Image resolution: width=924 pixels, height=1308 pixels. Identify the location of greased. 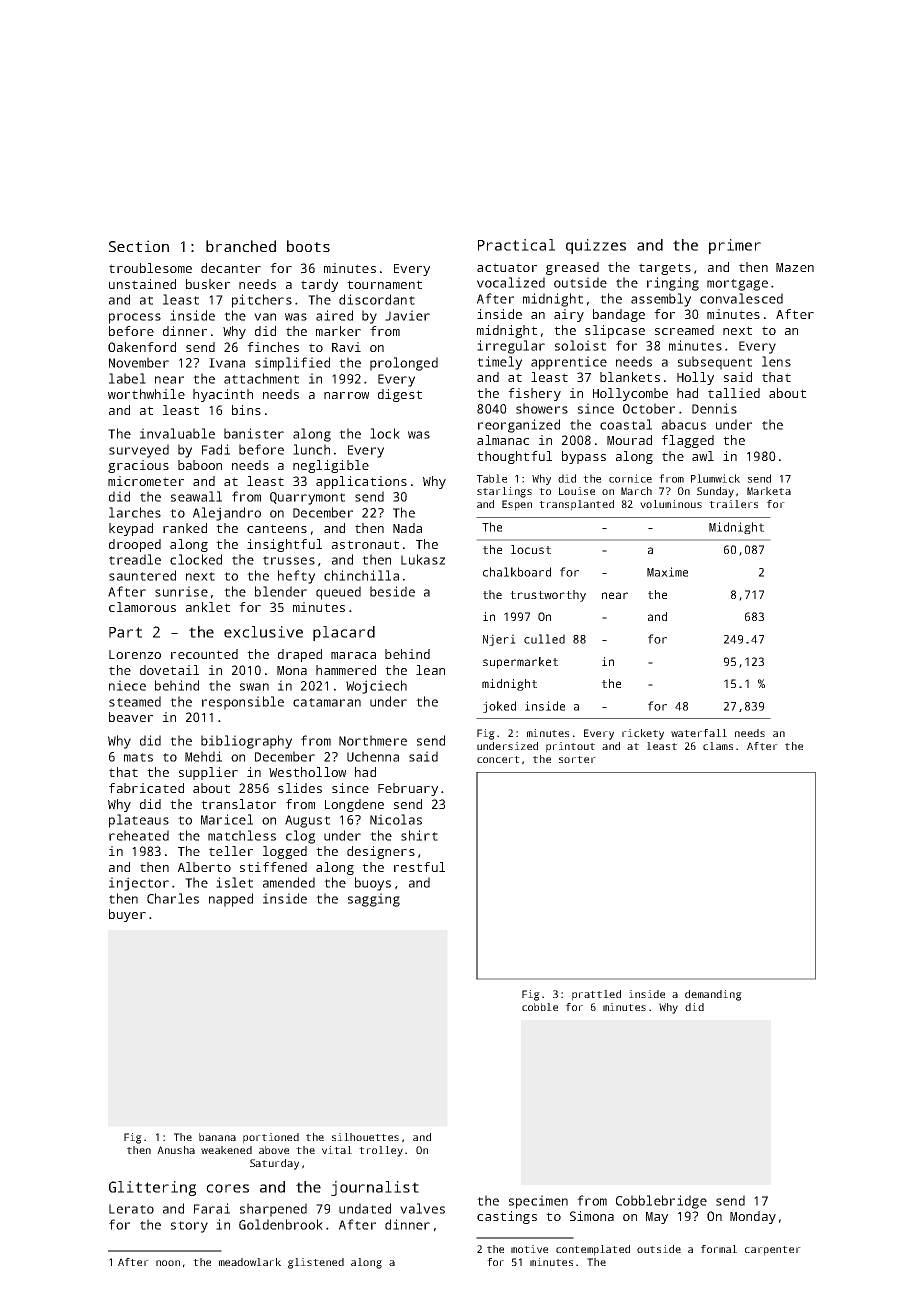
(572, 268).
